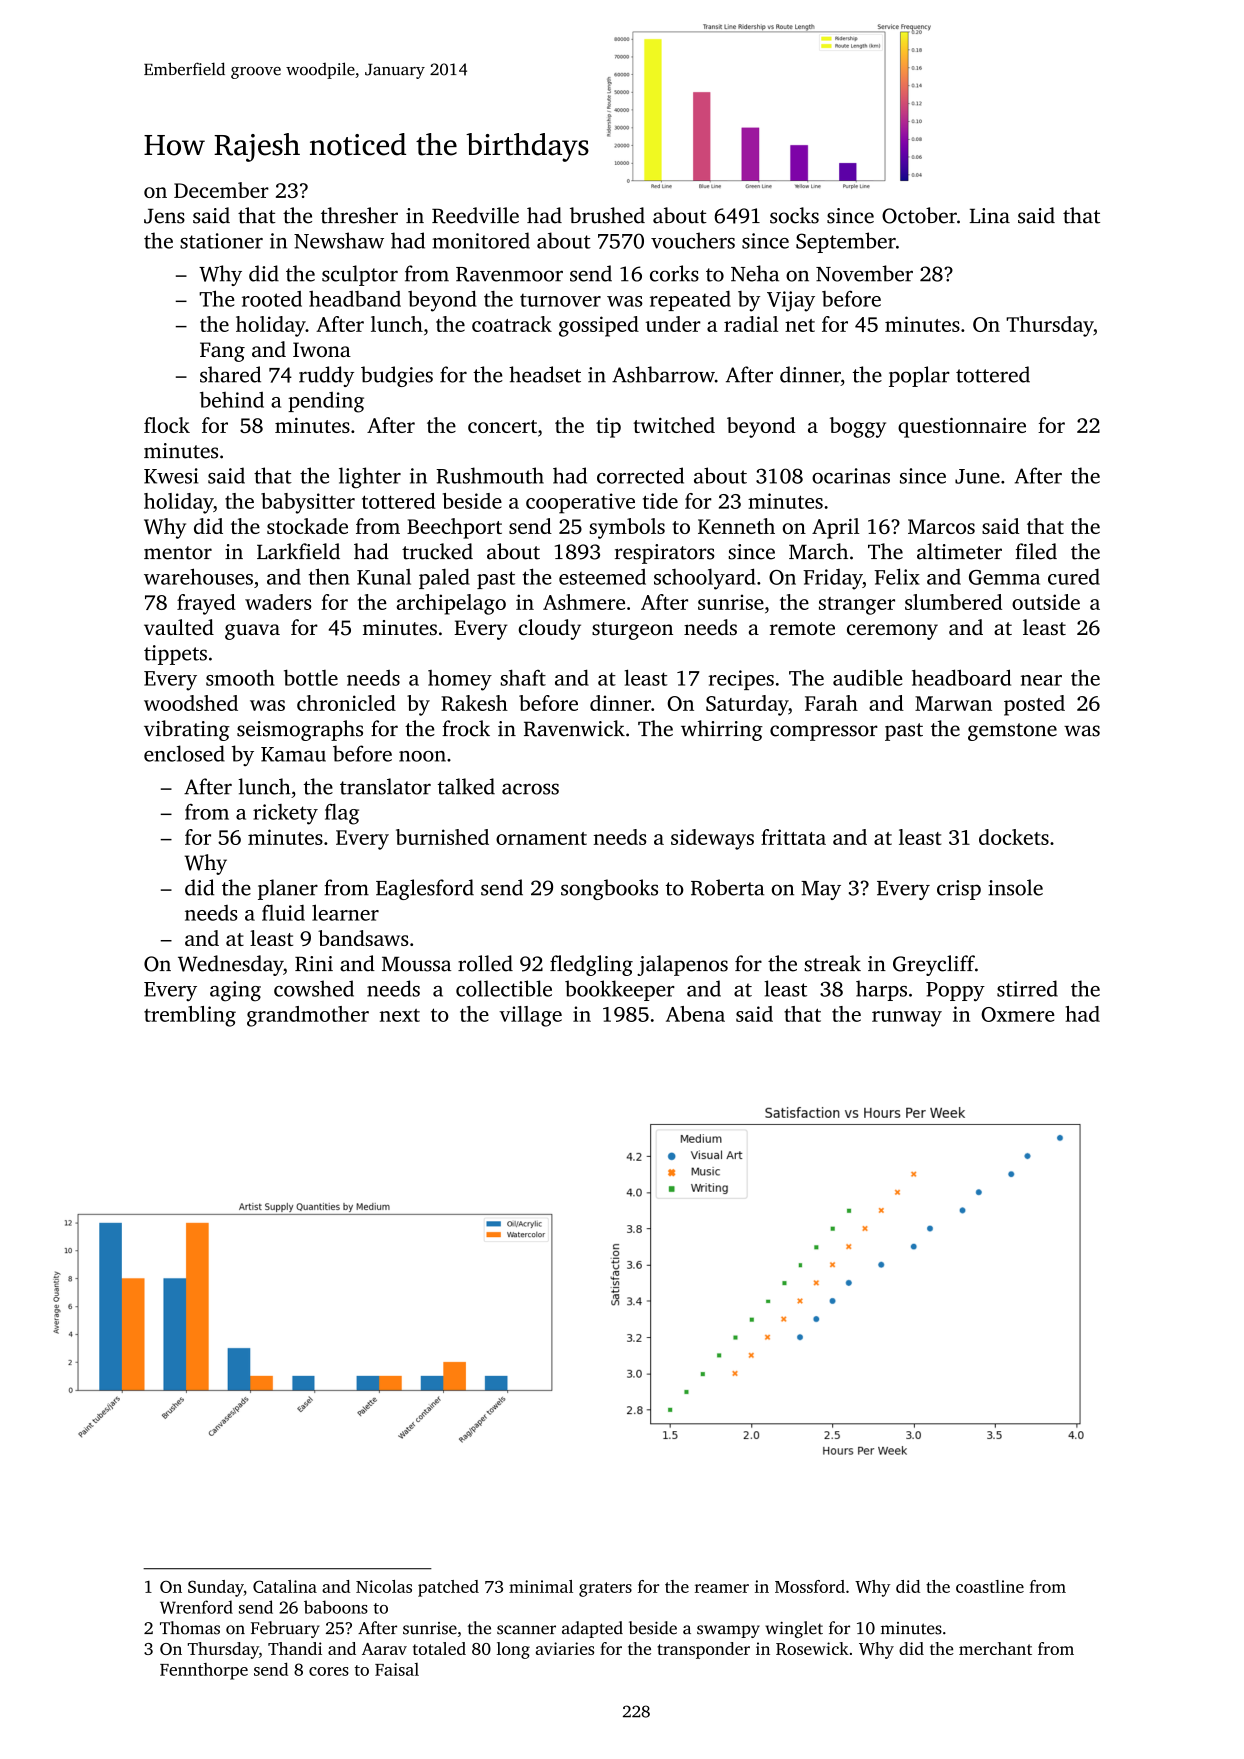 The height and width of the screenshot is (1759, 1244). I want to click on minimal, so click(541, 1586).
